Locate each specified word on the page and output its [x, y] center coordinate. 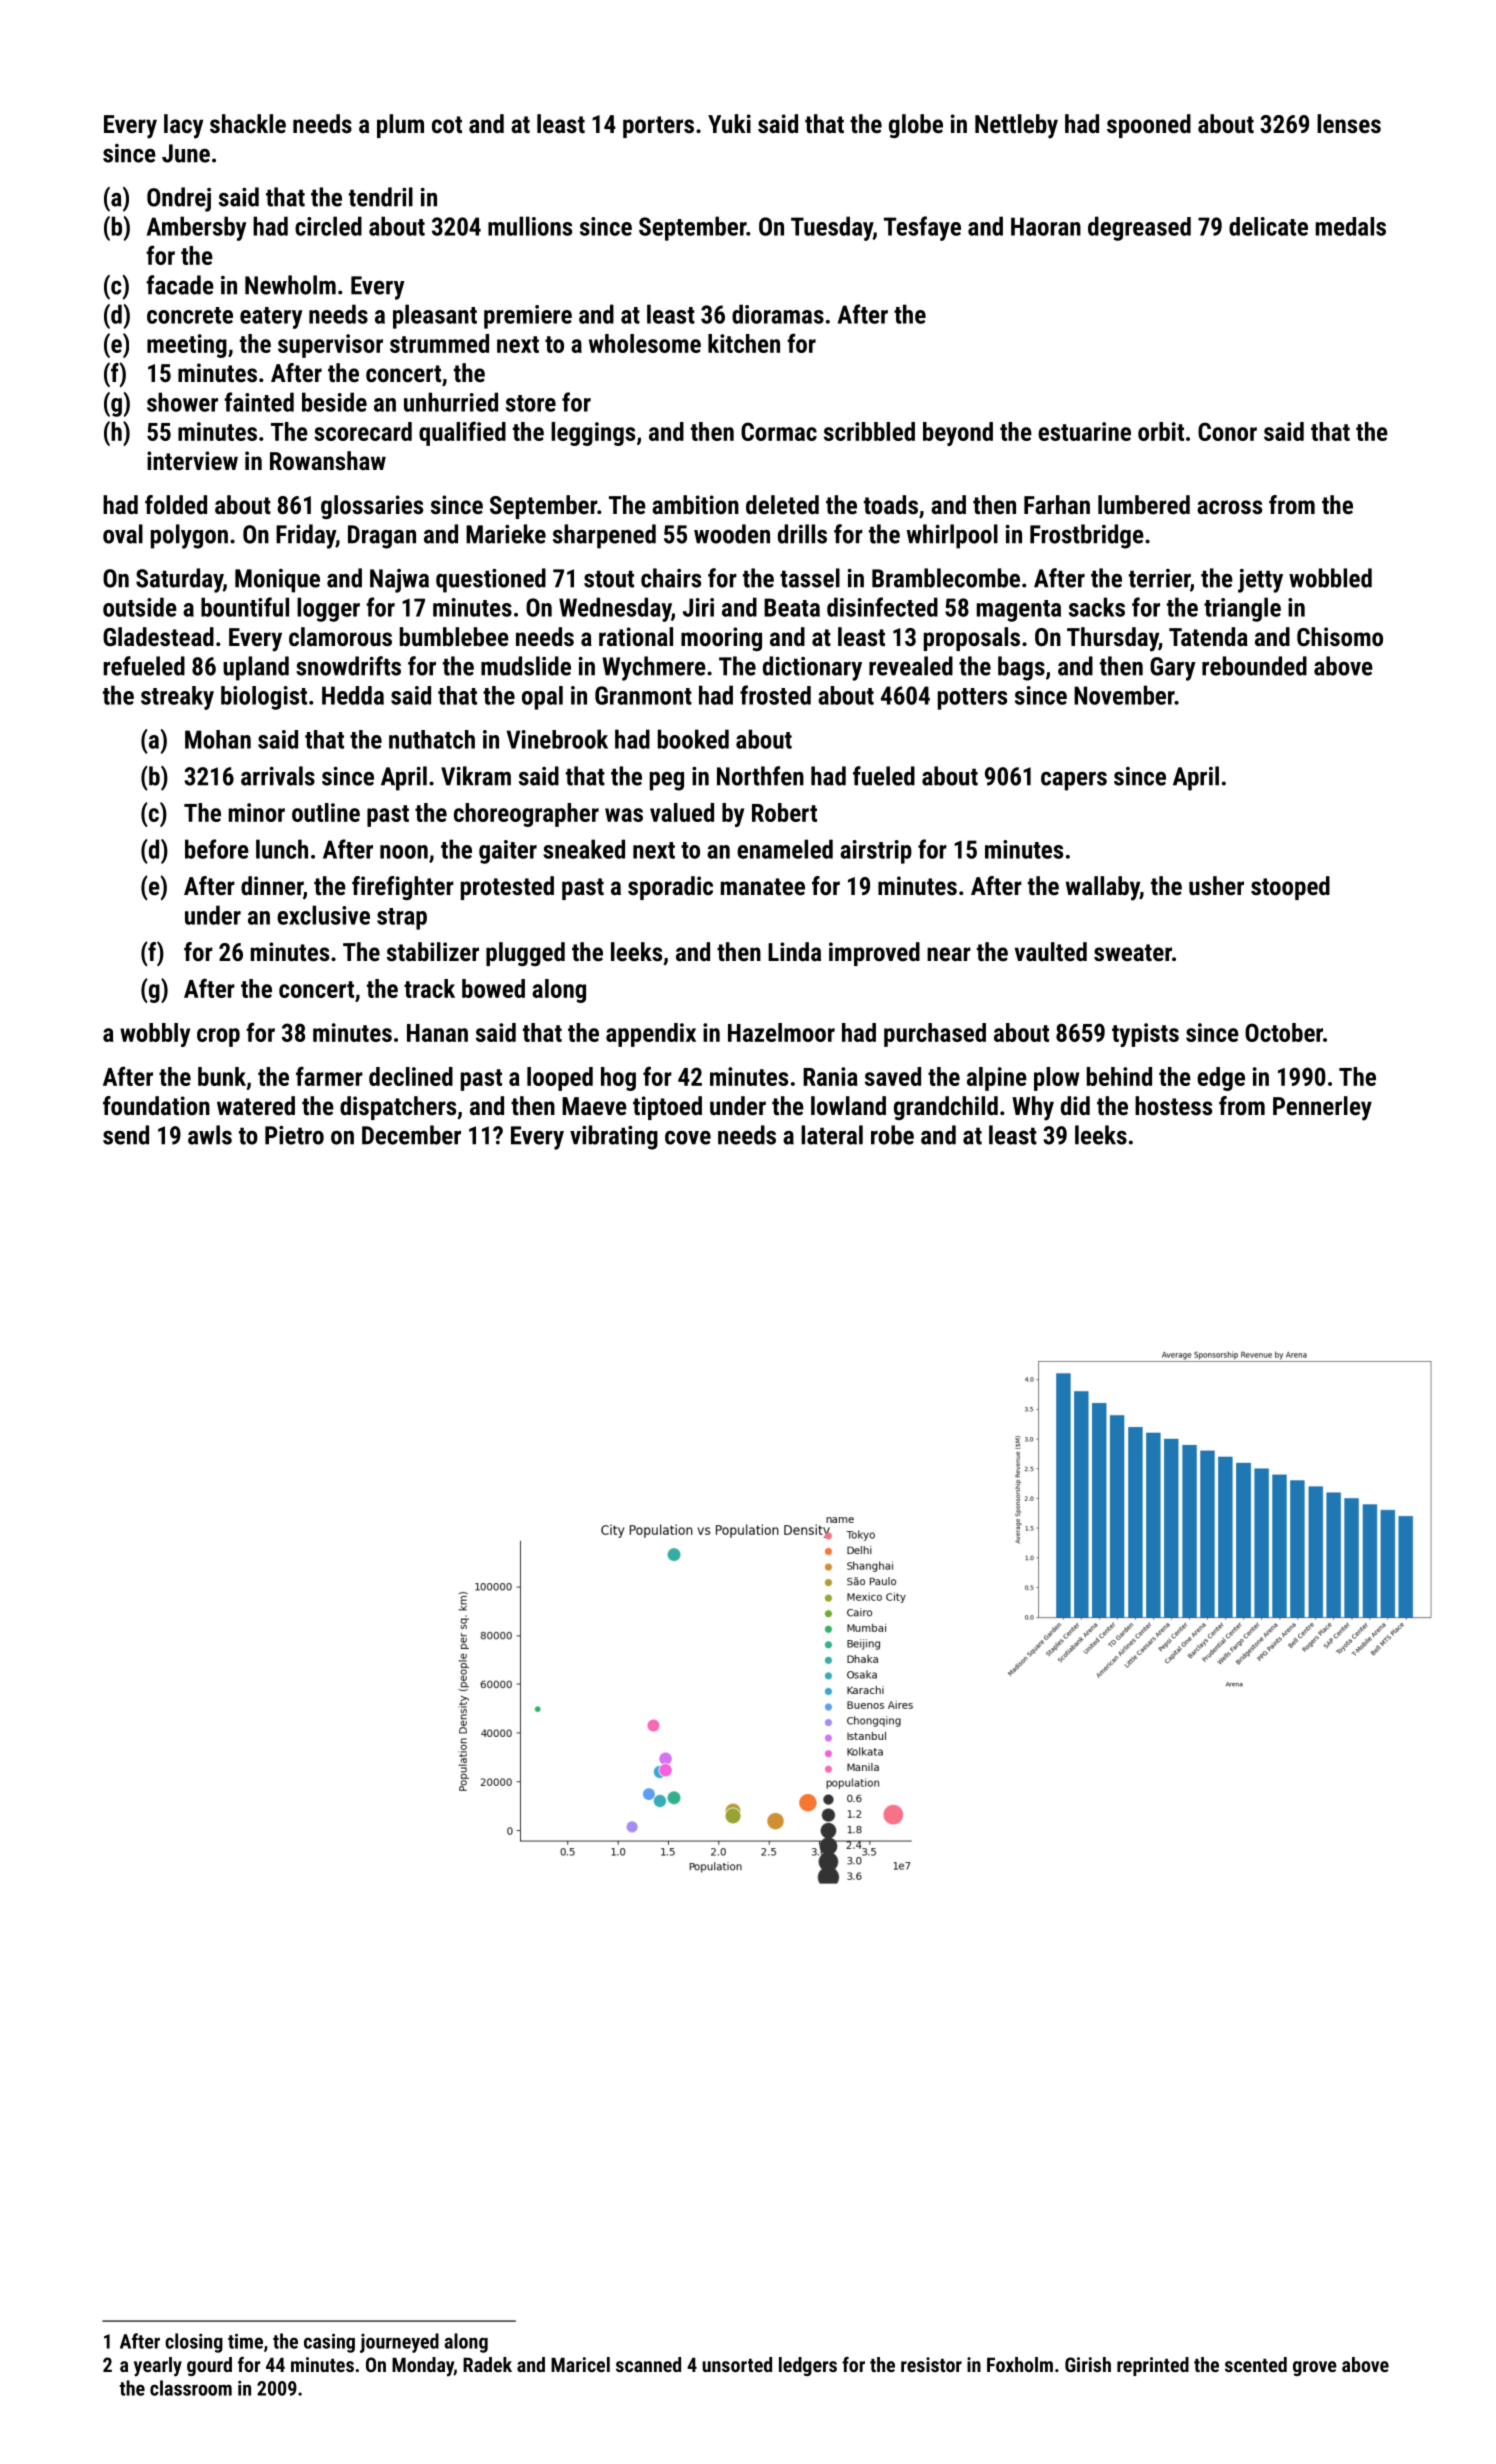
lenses [1349, 123]
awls [210, 1135]
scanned [648, 2364]
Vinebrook [557, 739]
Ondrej [179, 199]
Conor [1227, 431]
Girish [1088, 2364]
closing [194, 2343]
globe [916, 126]
